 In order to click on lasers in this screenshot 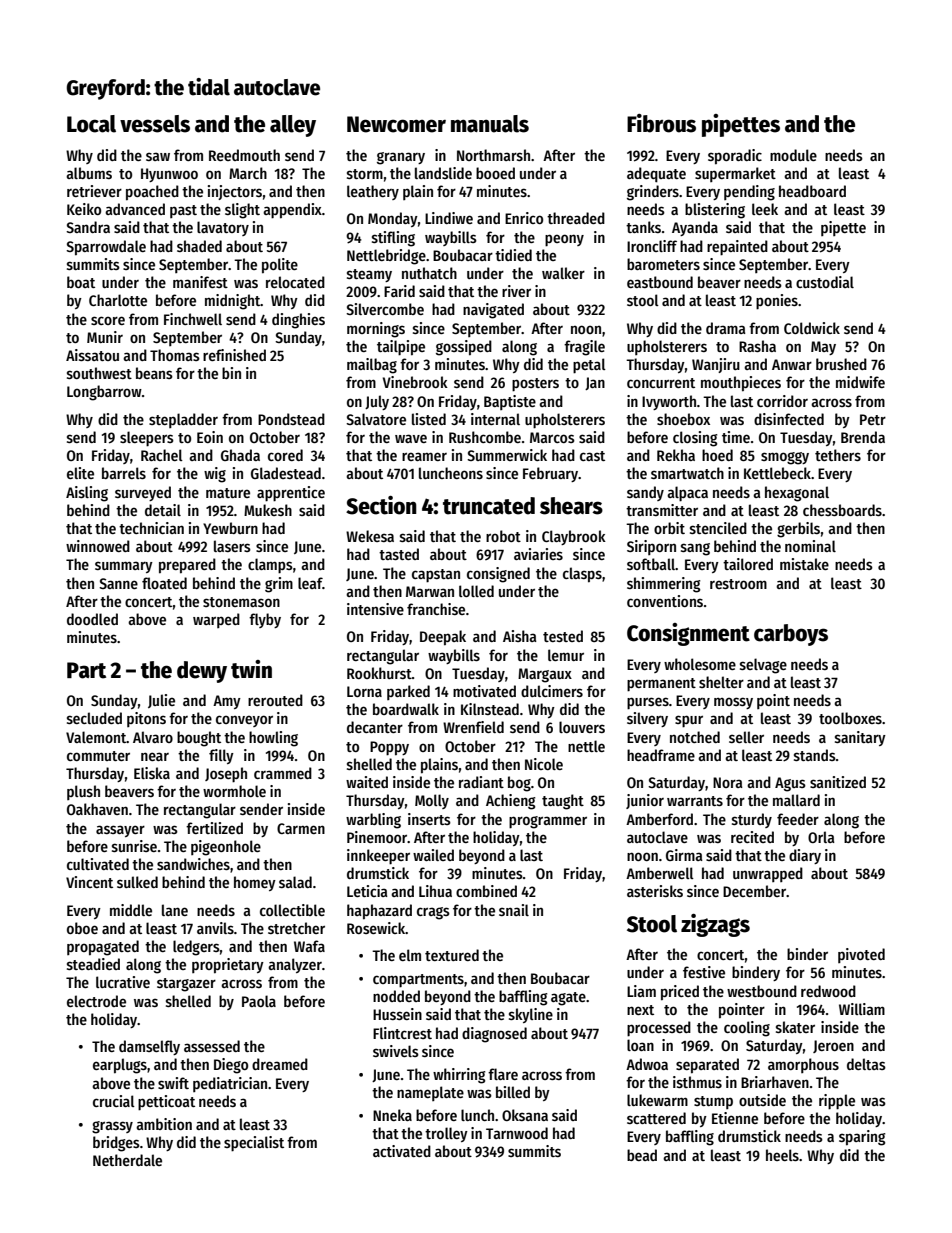, I will do `click(232, 546)`.
